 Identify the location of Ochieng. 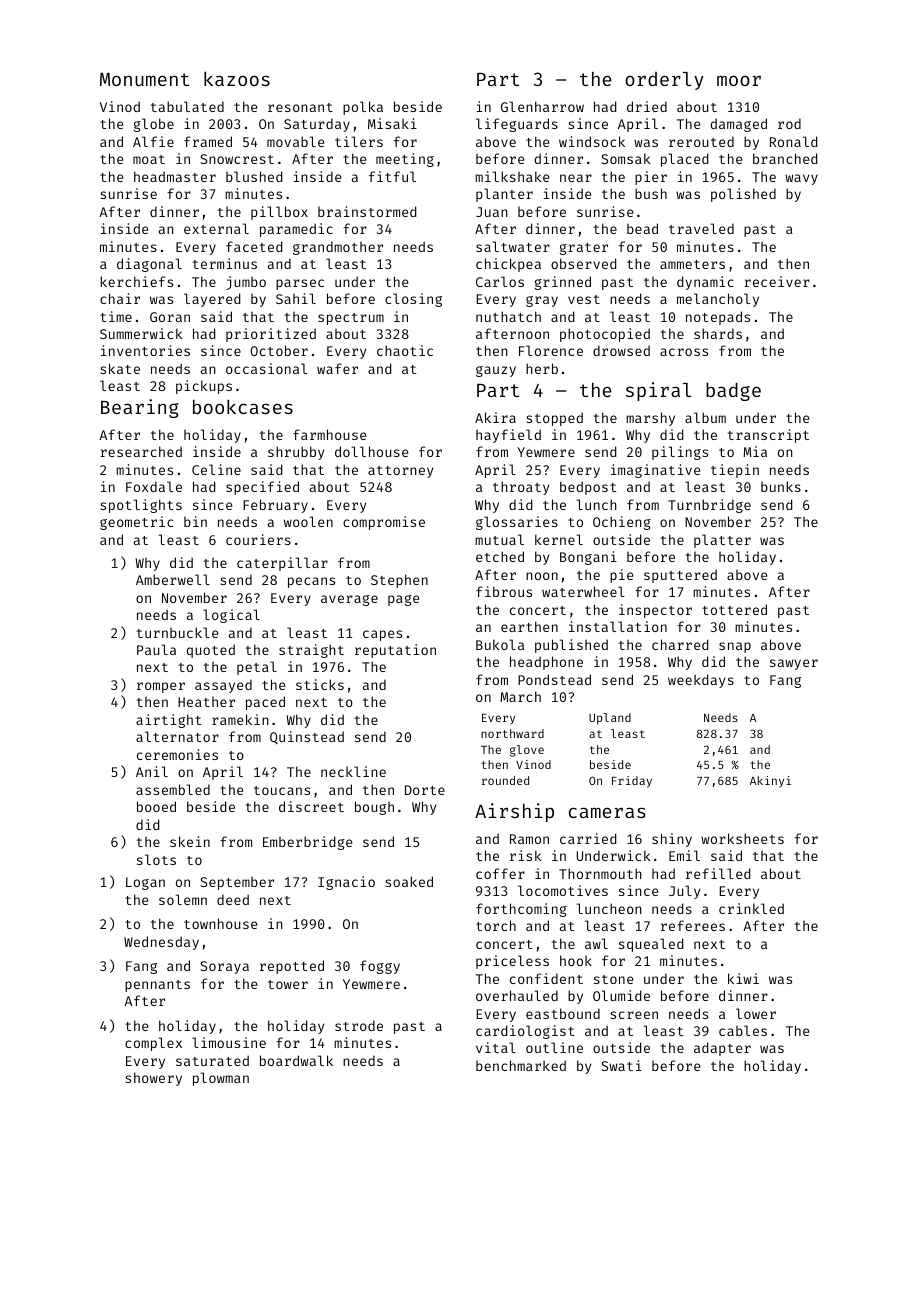
(622, 523).
